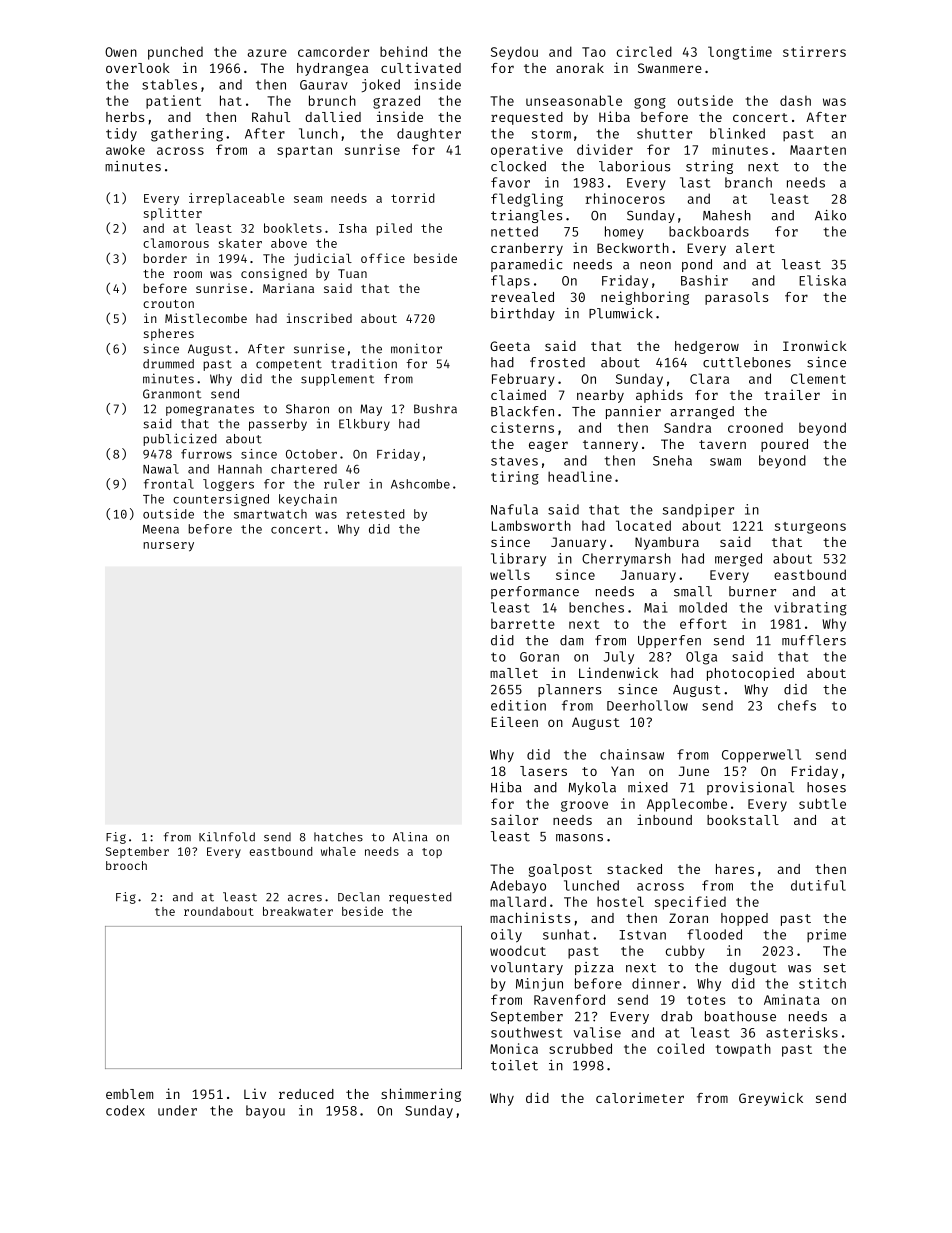  Describe the element at coordinates (161, 529) in the screenshot. I see `Meena` at that location.
